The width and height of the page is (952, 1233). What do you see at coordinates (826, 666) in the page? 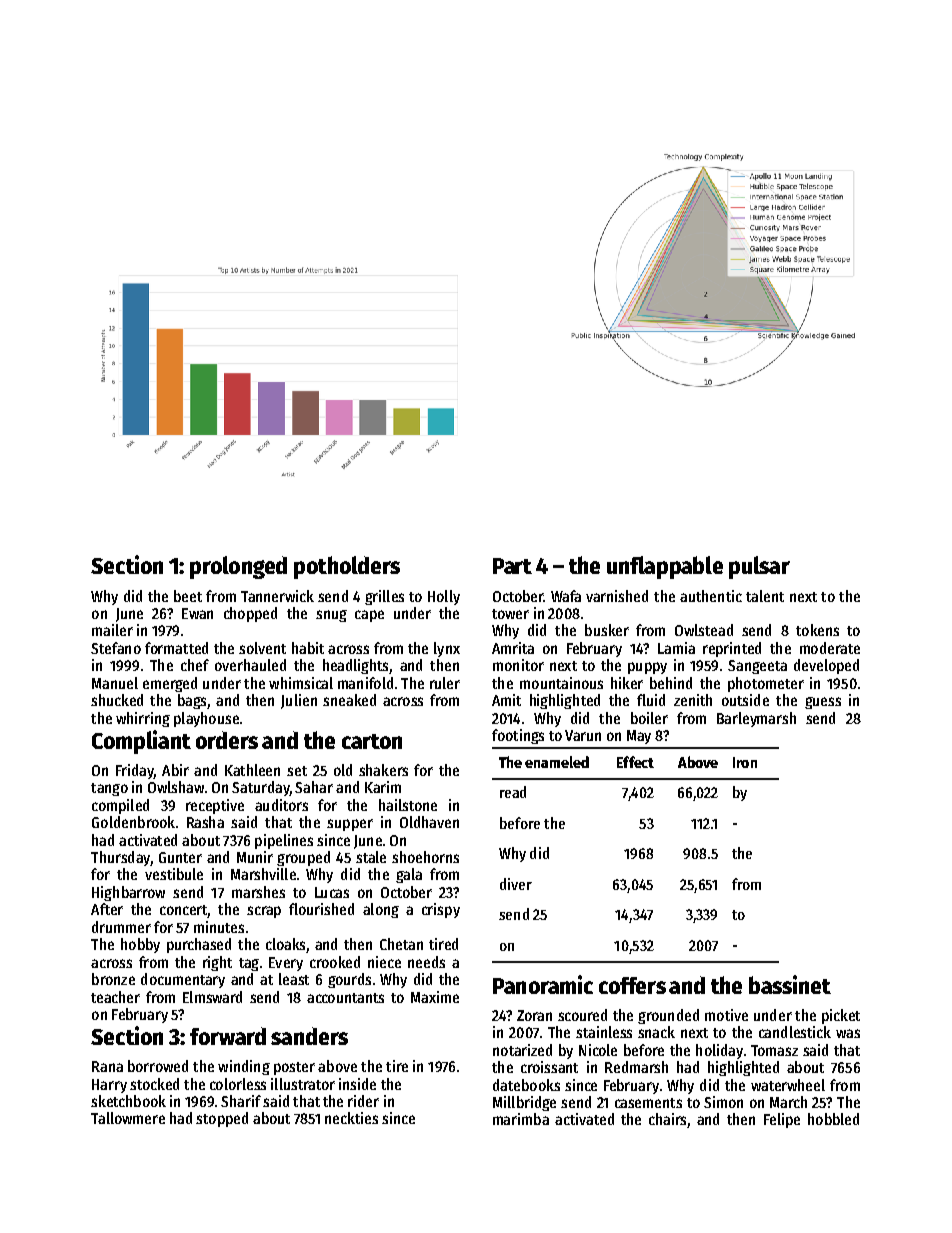
I see `developed` at bounding box center [826, 666].
